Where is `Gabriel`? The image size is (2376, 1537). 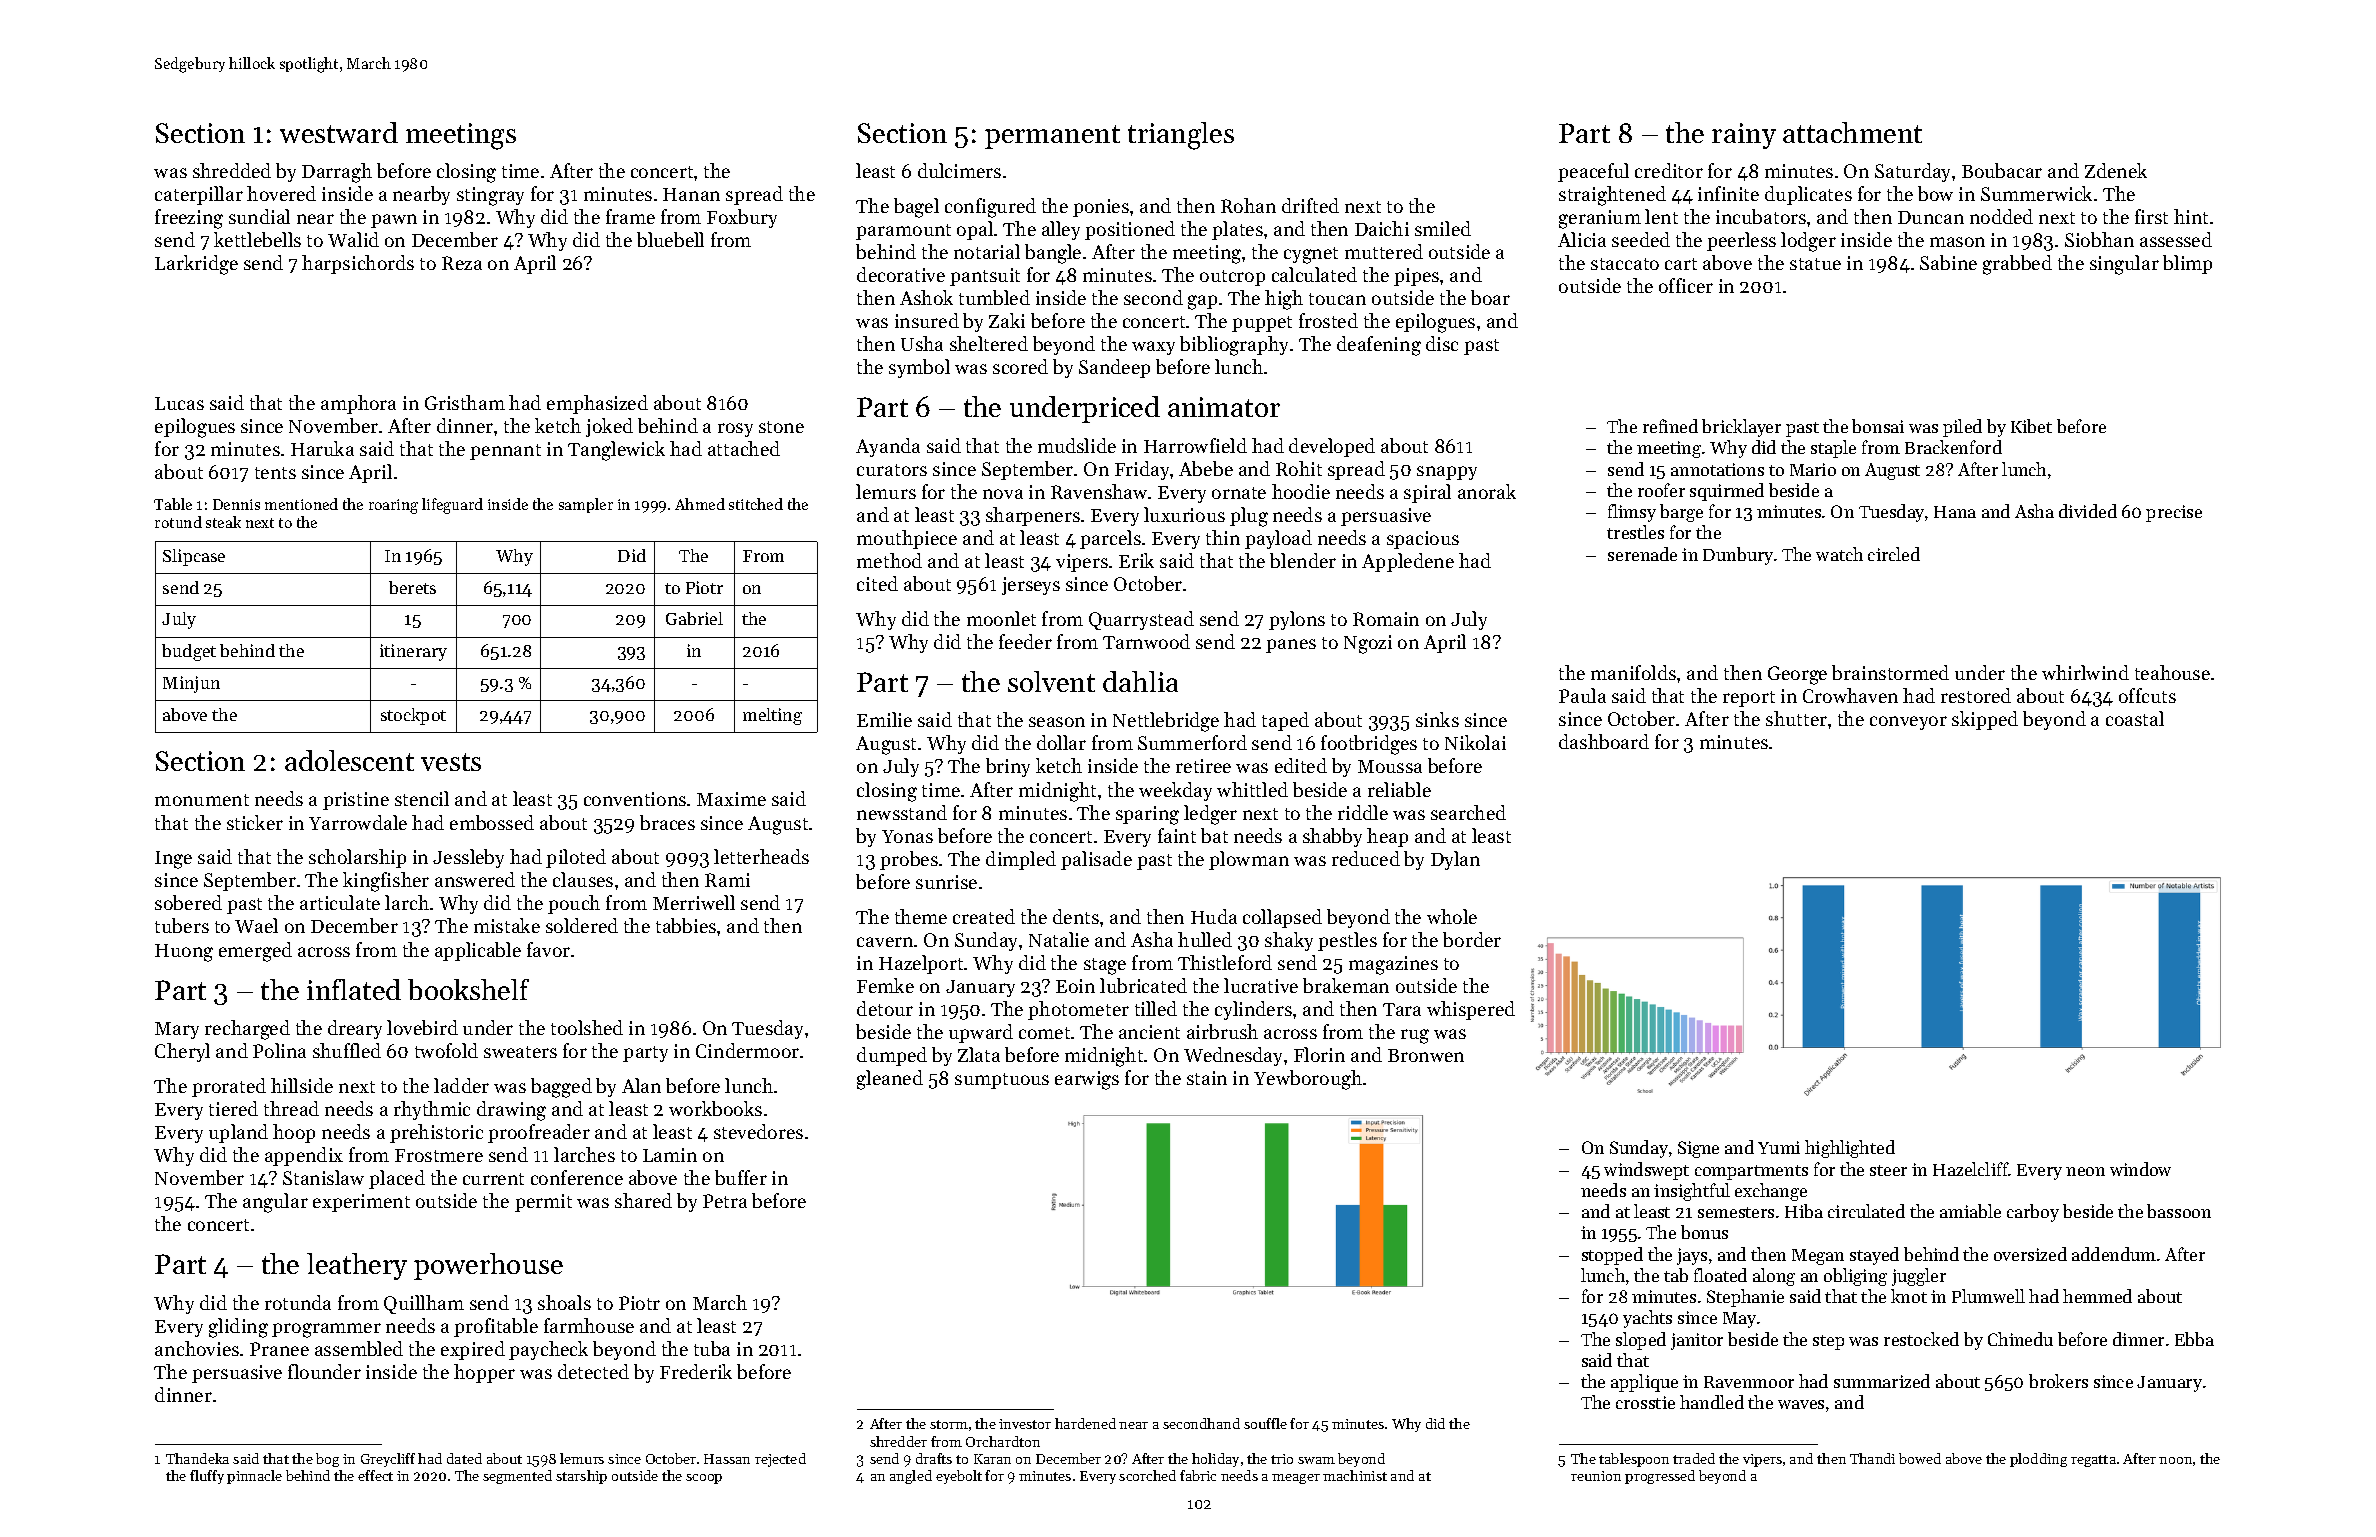
Gabriel is located at coordinates (694, 618).
